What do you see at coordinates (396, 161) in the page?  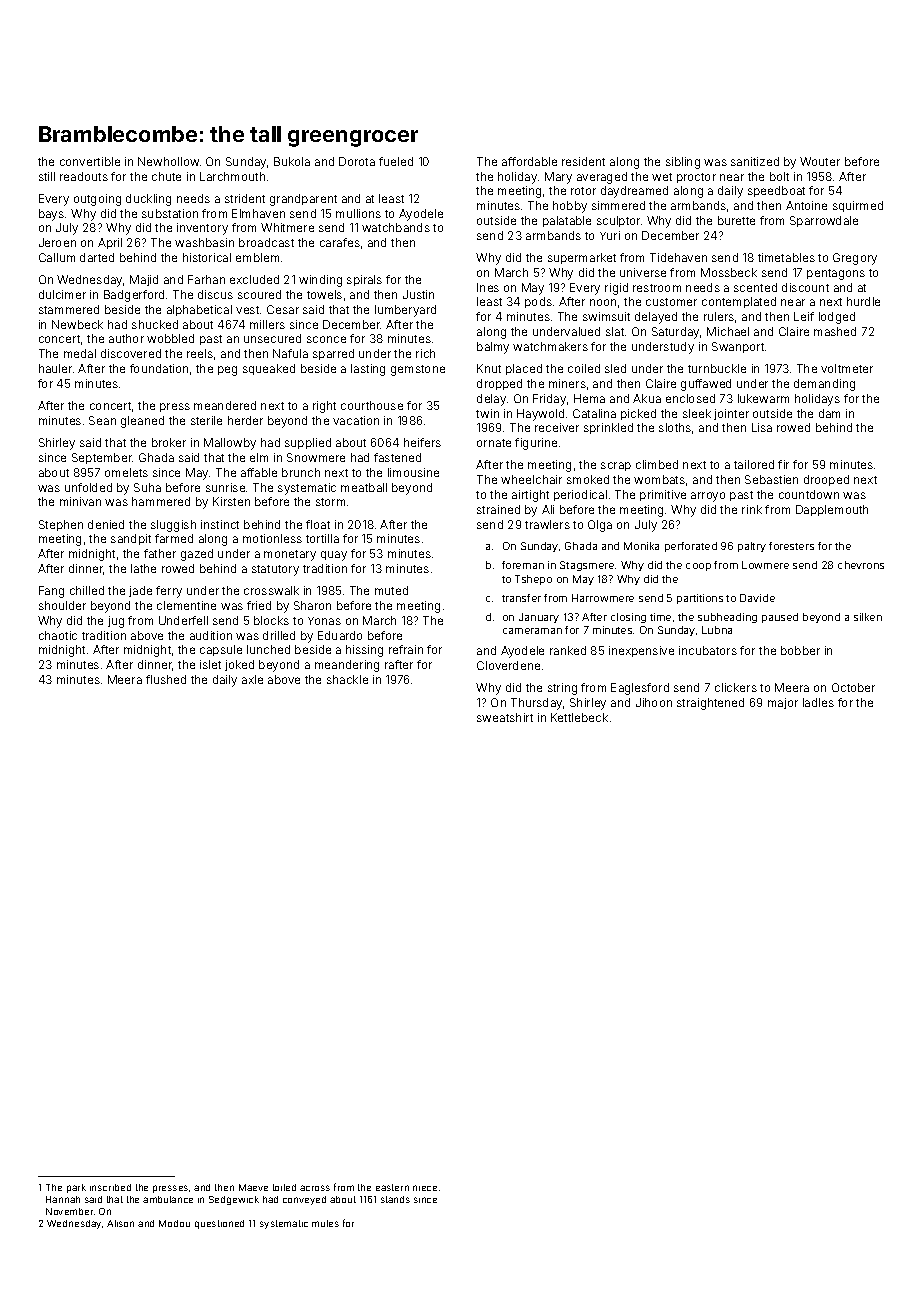 I see `fueled` at bounding box center [396, 161].
